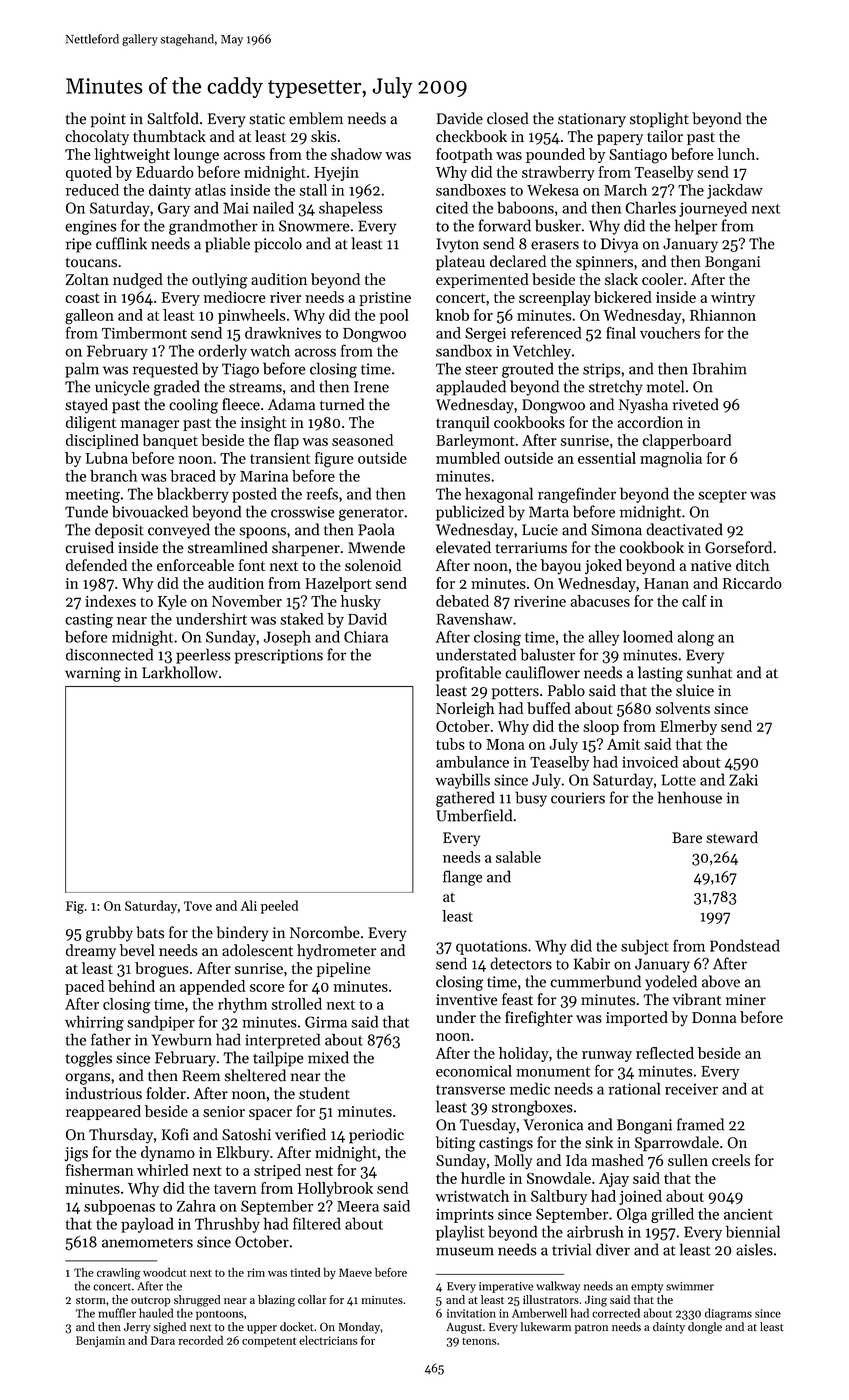  What do you see at coordinates (591, 1329) in the screenshot?
I see `patron` at bounding box center [591, 1329].
